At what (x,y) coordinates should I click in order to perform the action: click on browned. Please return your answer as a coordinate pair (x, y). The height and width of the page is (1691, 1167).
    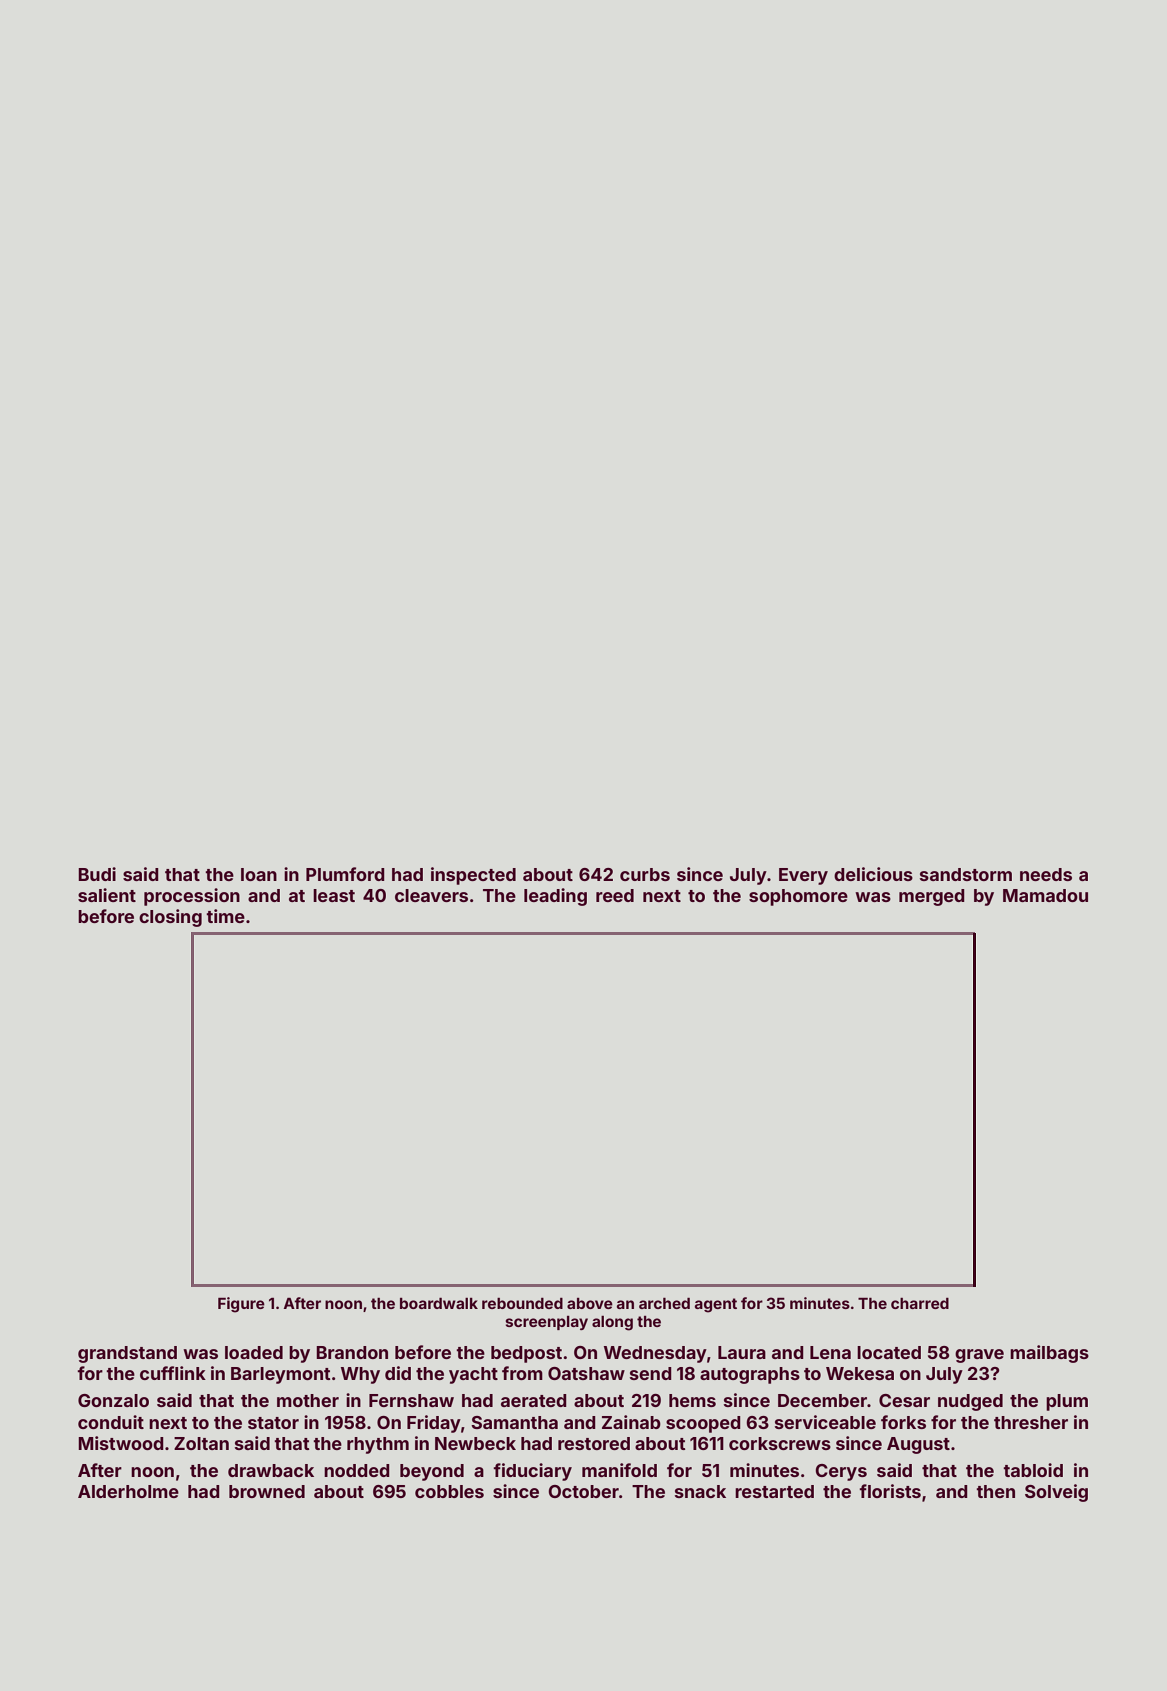
    Looking at the image, I should click on (267, 1491).
